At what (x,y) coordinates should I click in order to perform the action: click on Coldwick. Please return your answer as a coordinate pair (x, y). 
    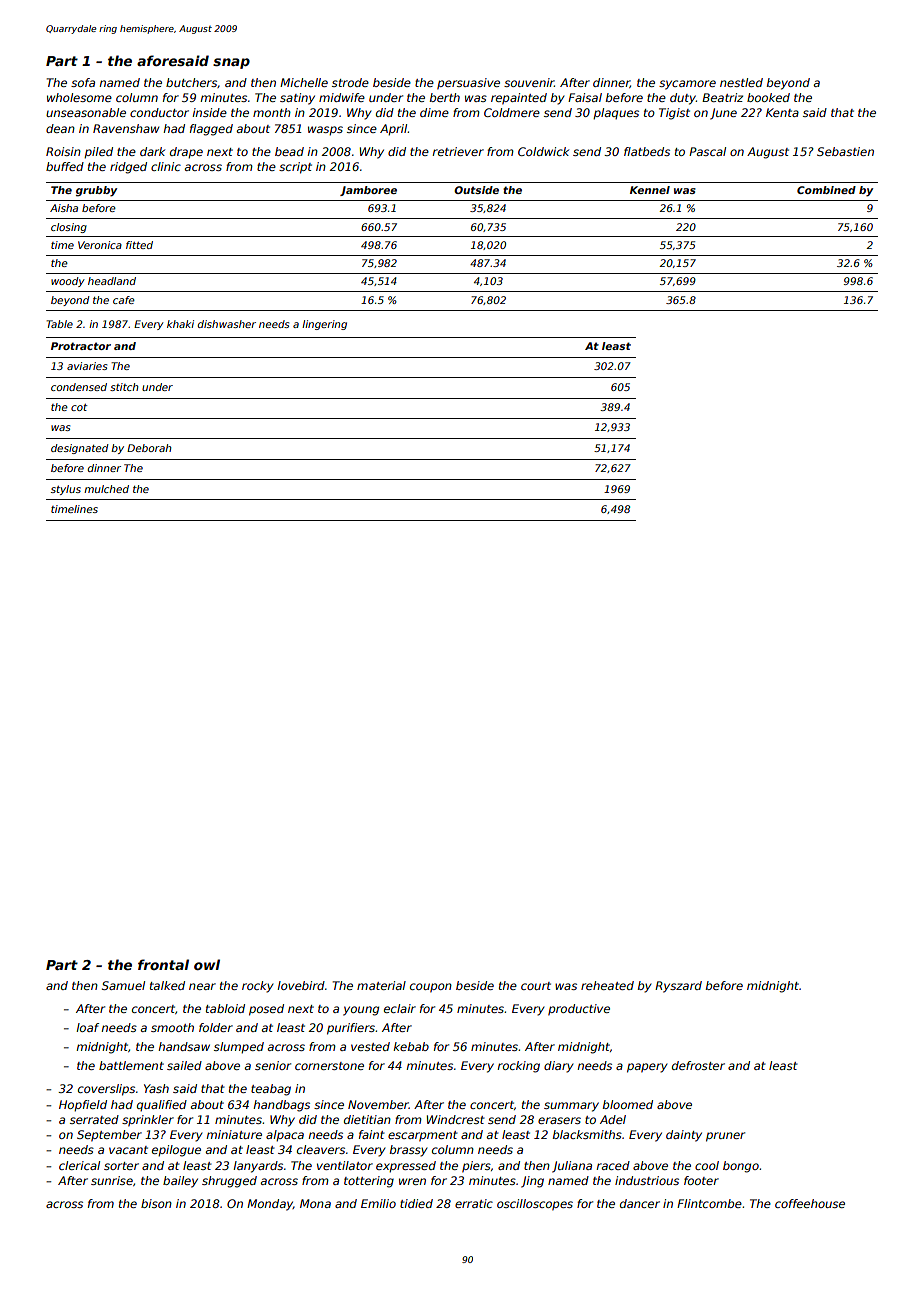
    Looking at the image, I should click on (543, 151).
